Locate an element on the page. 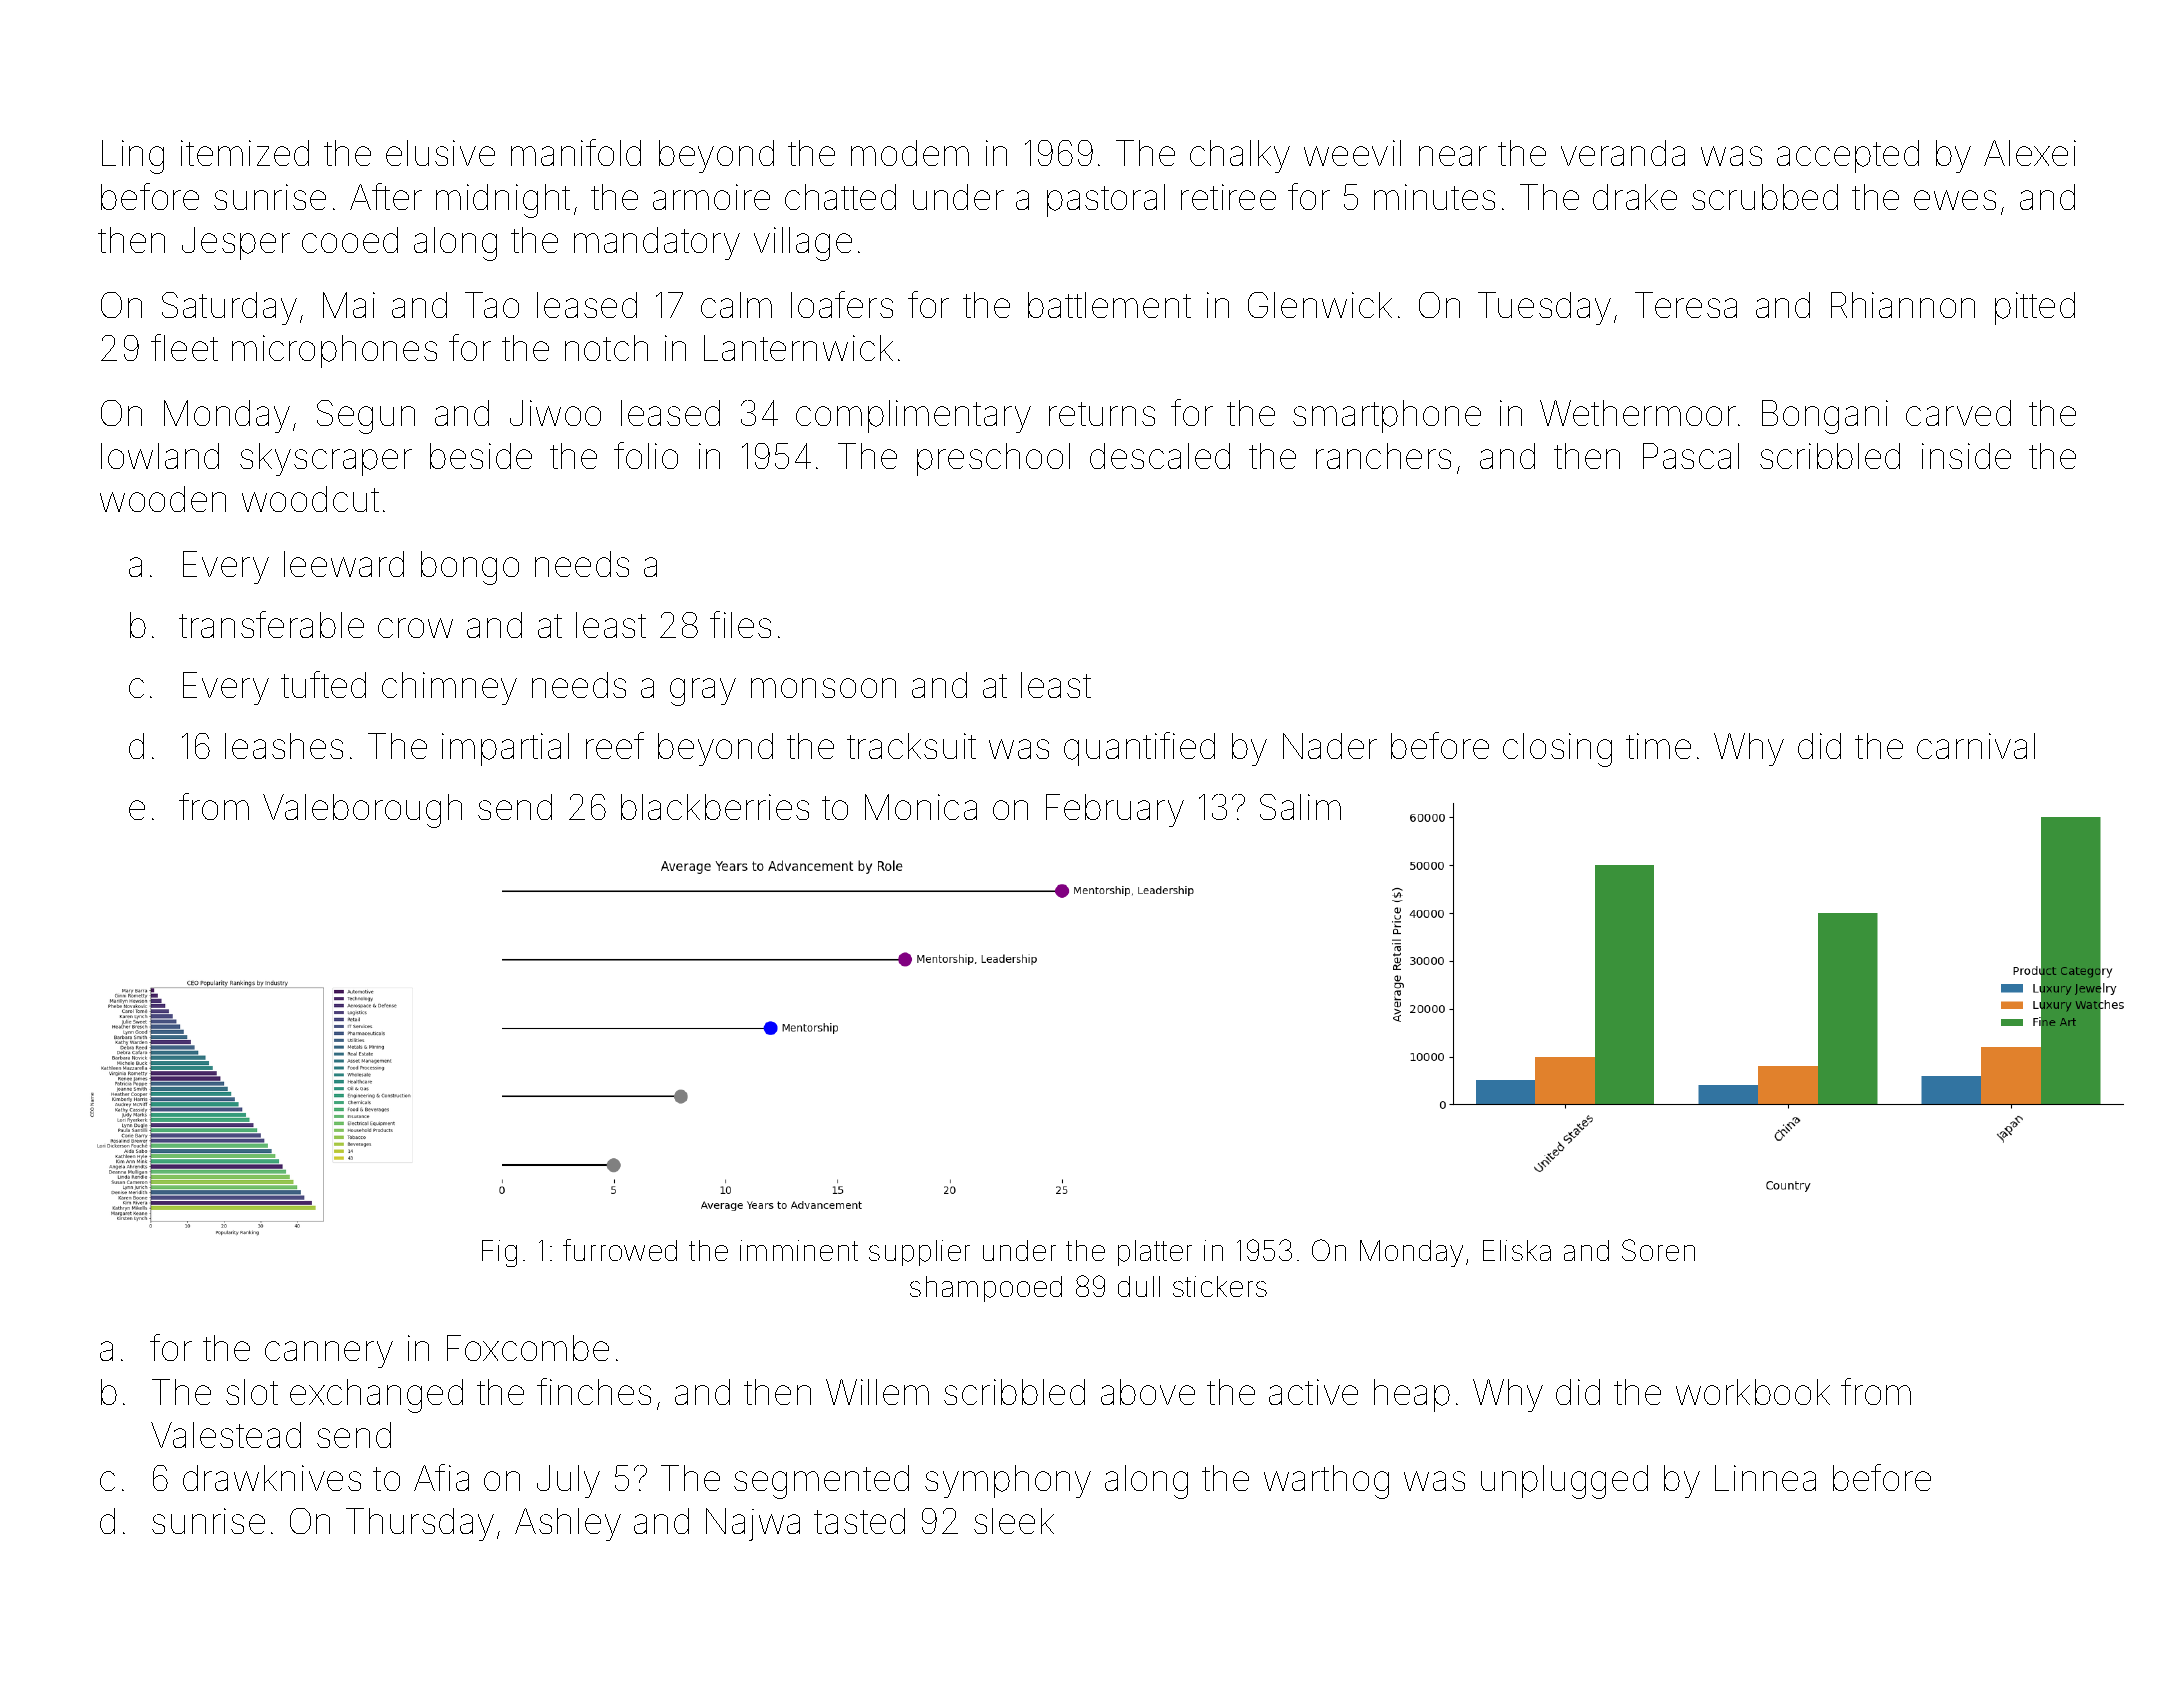 Image resolution: width=2178 pixels, height=1683 pixels. Valestead is located at coordinates (226, 1435).
